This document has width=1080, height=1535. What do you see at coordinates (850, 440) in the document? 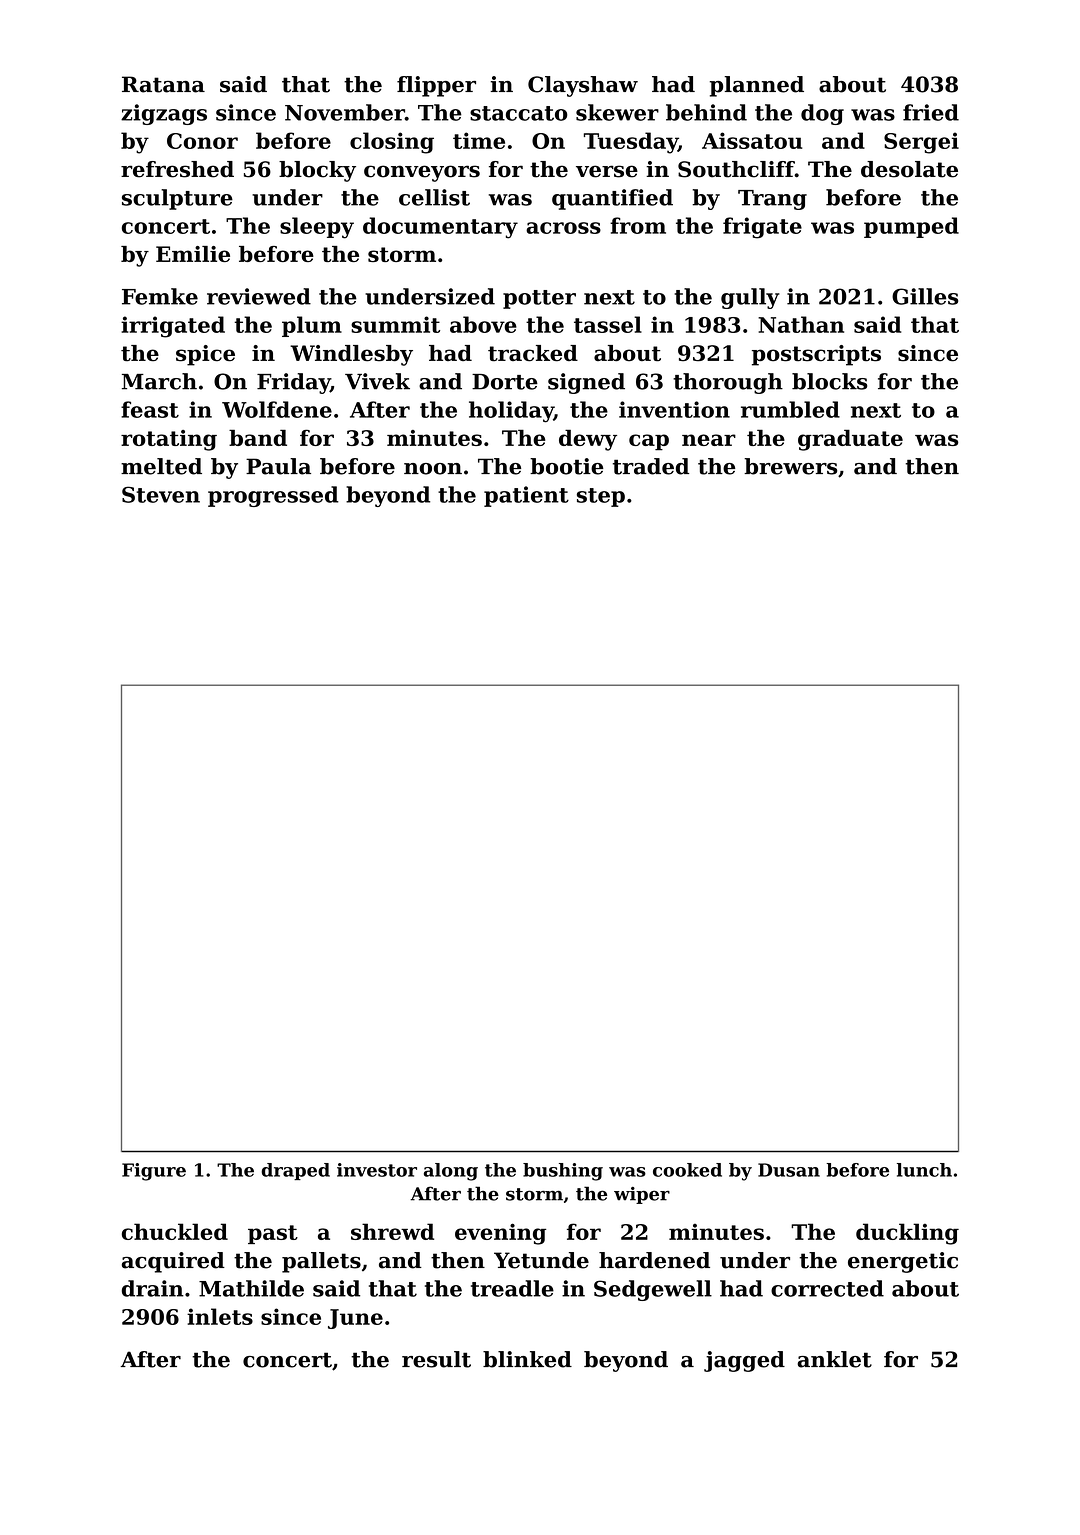
I see `graduate` at bounding box center [850, 440].
